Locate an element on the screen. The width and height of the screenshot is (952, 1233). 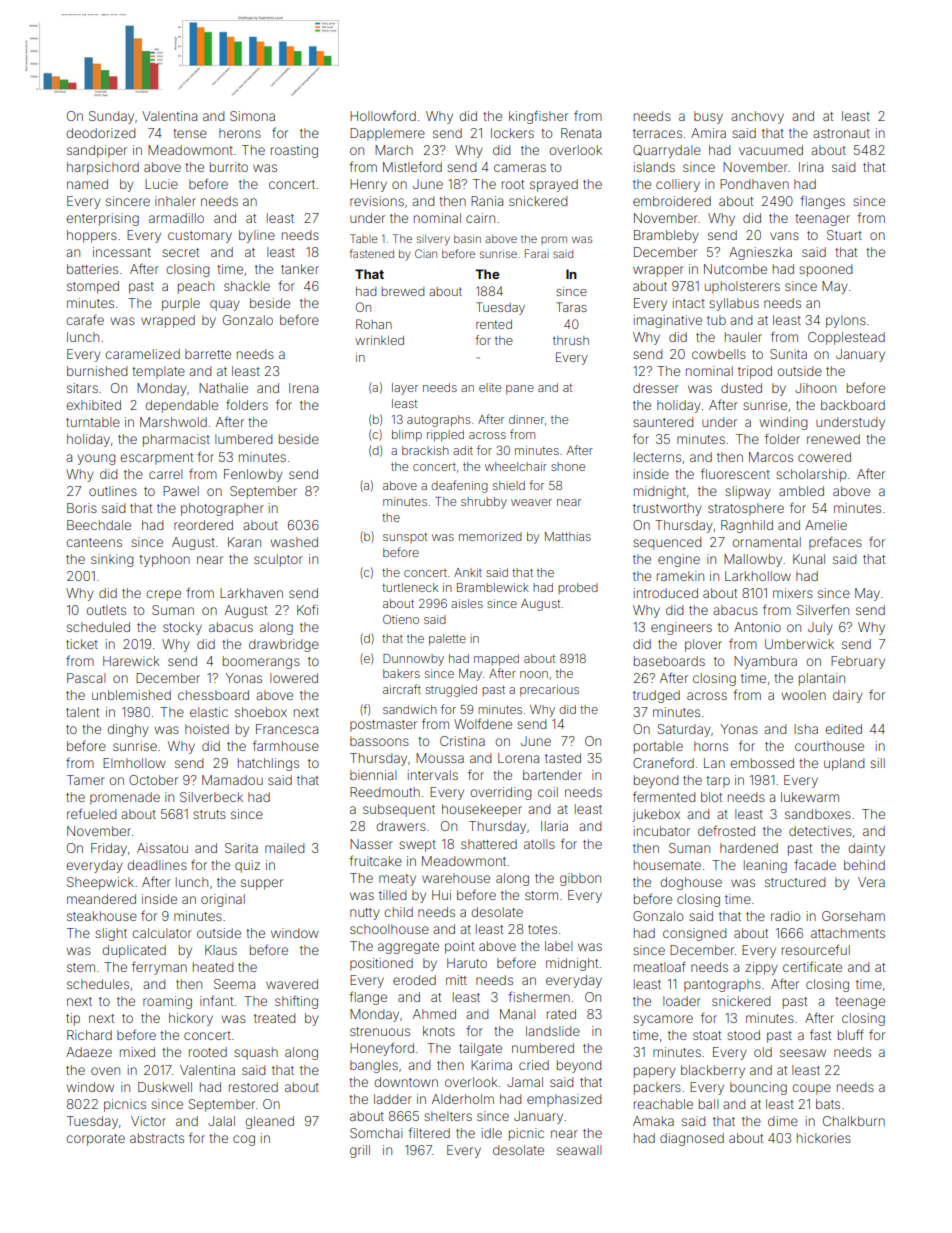
struts is located at coordinates (209, 814).
